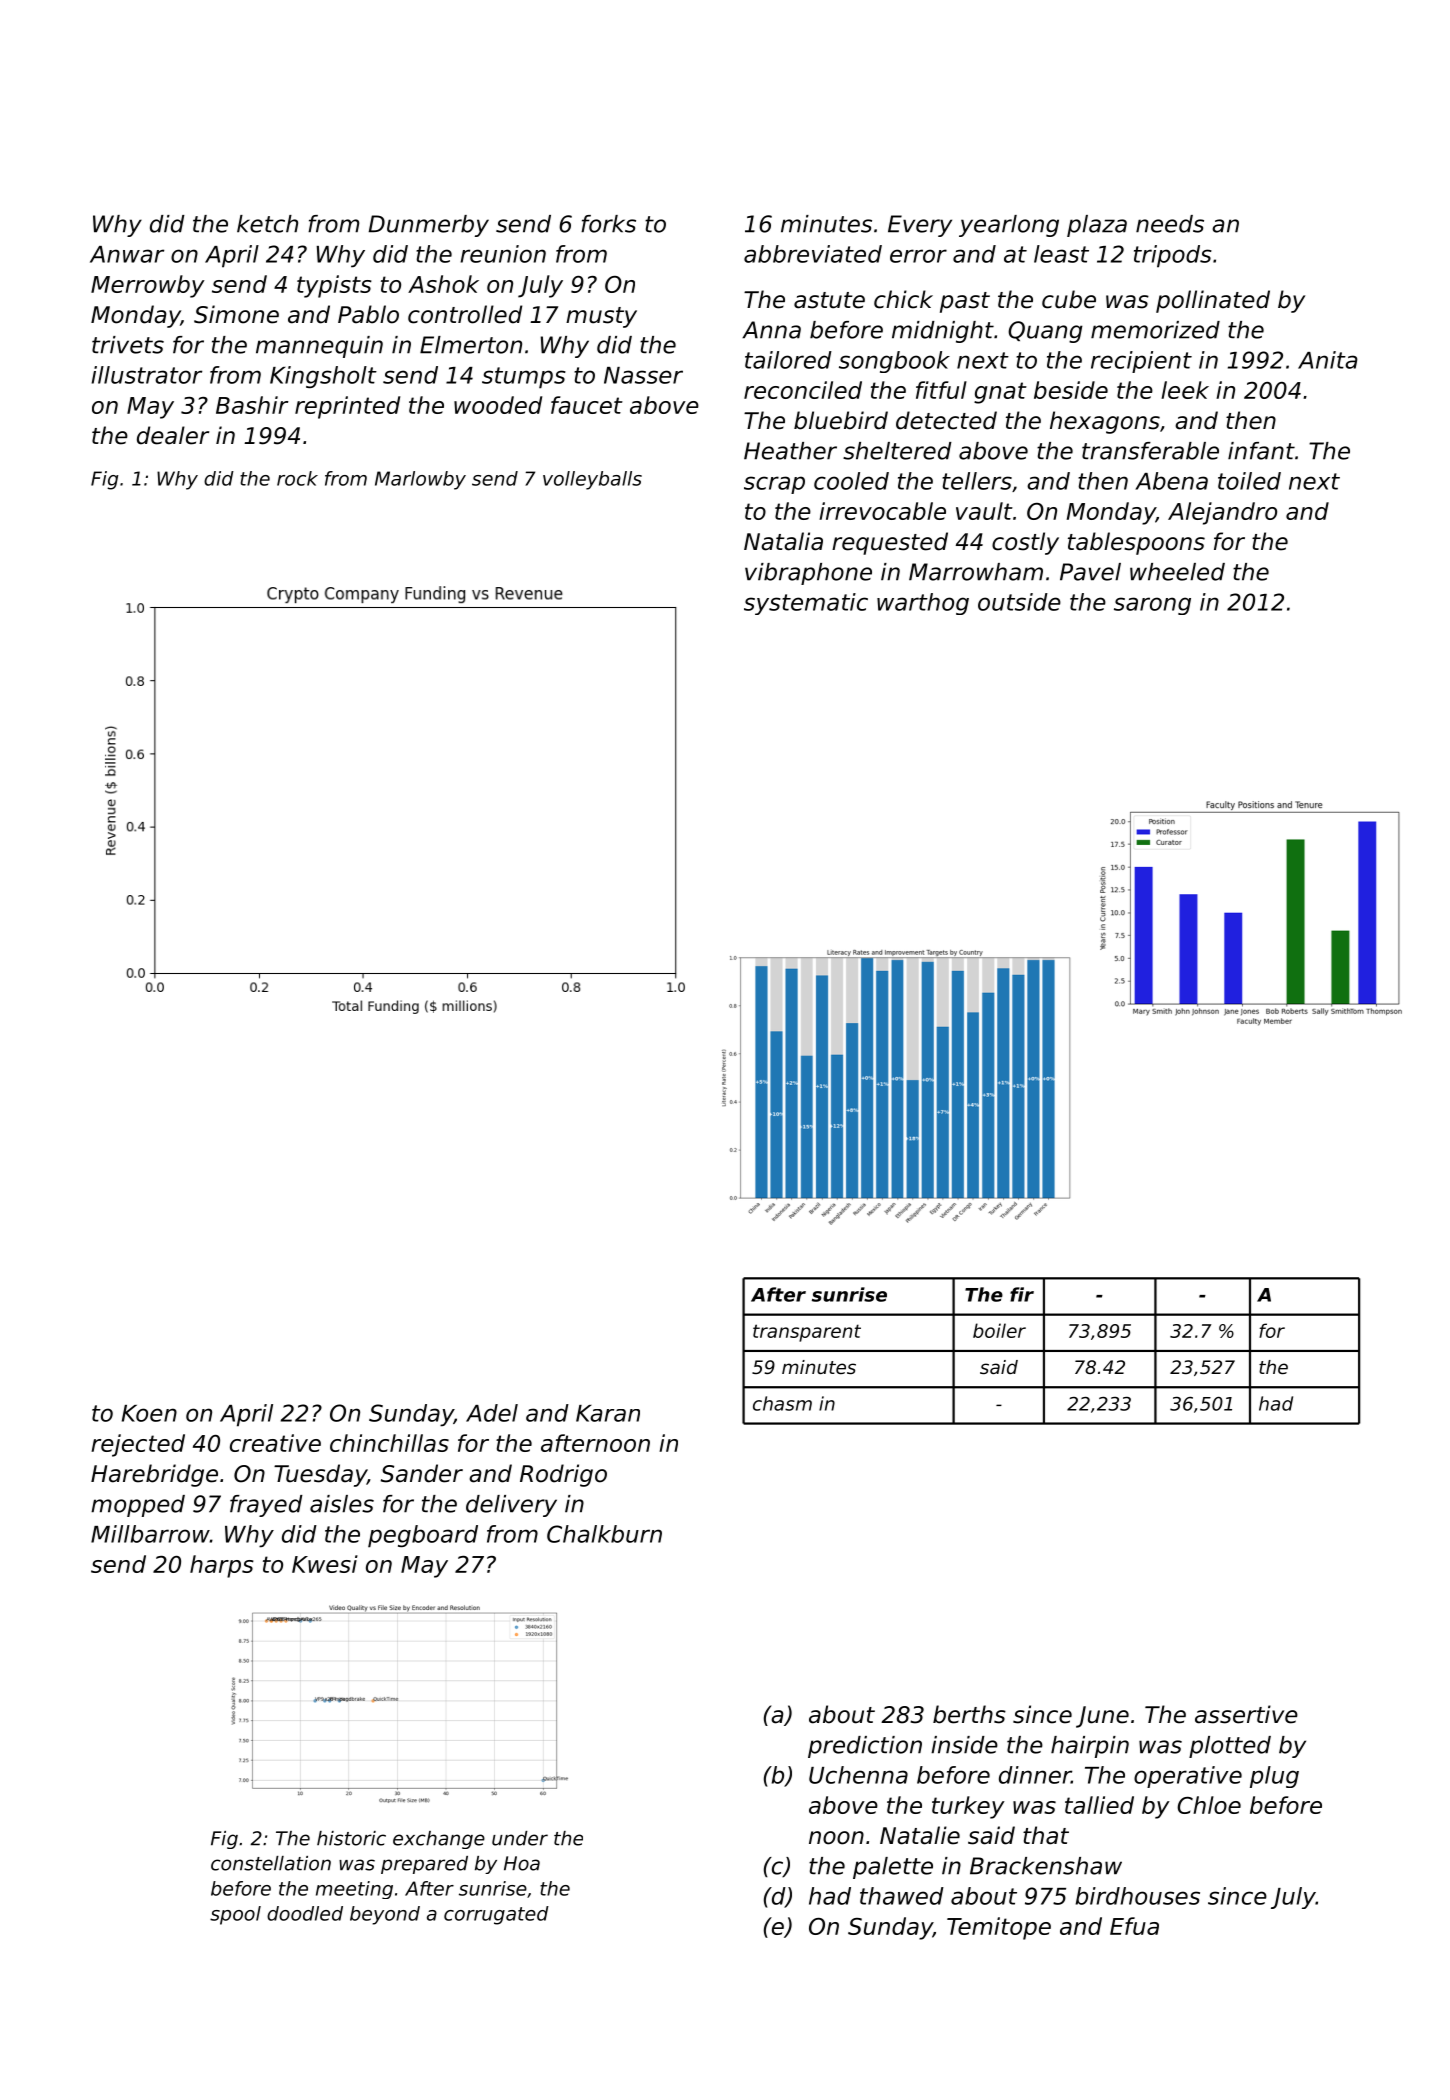  What do you see at coordinates (608, 224) in the screenshot?
I see `forks` at bounding box center [608, 224].
